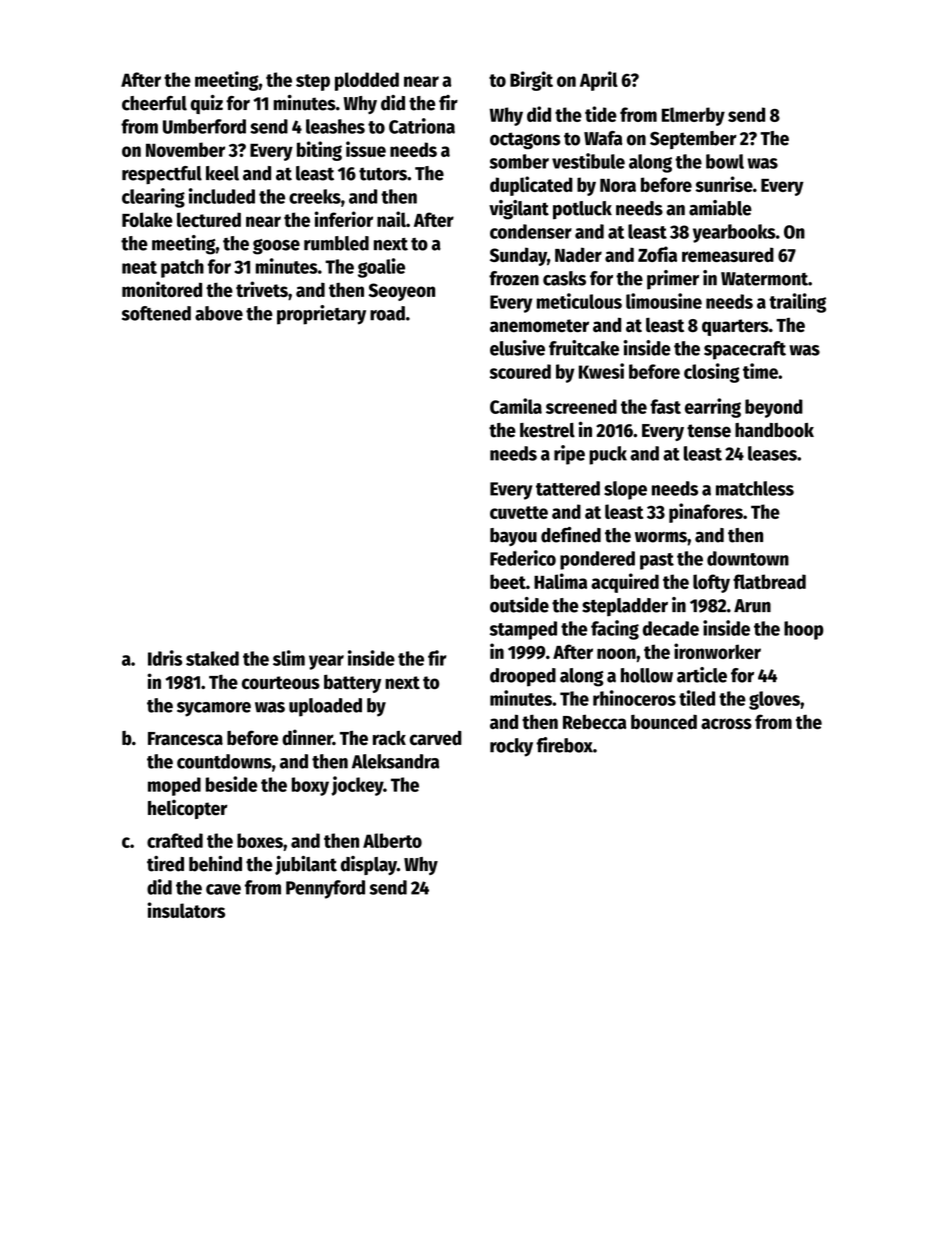  I want to click on lectured, so click(209, 219).
